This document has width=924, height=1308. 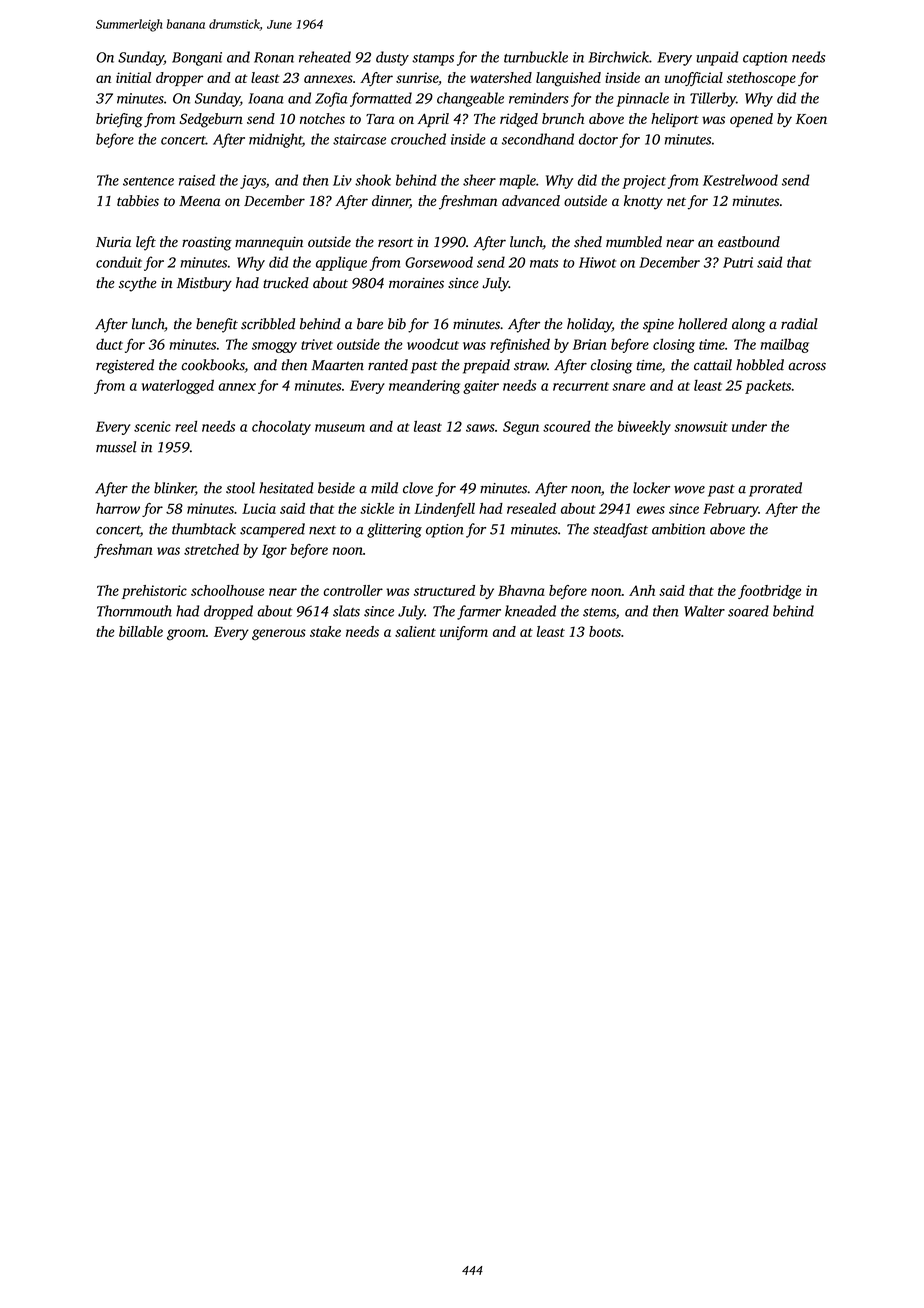 I want to click on sheer, so click(x=479, y=180).
